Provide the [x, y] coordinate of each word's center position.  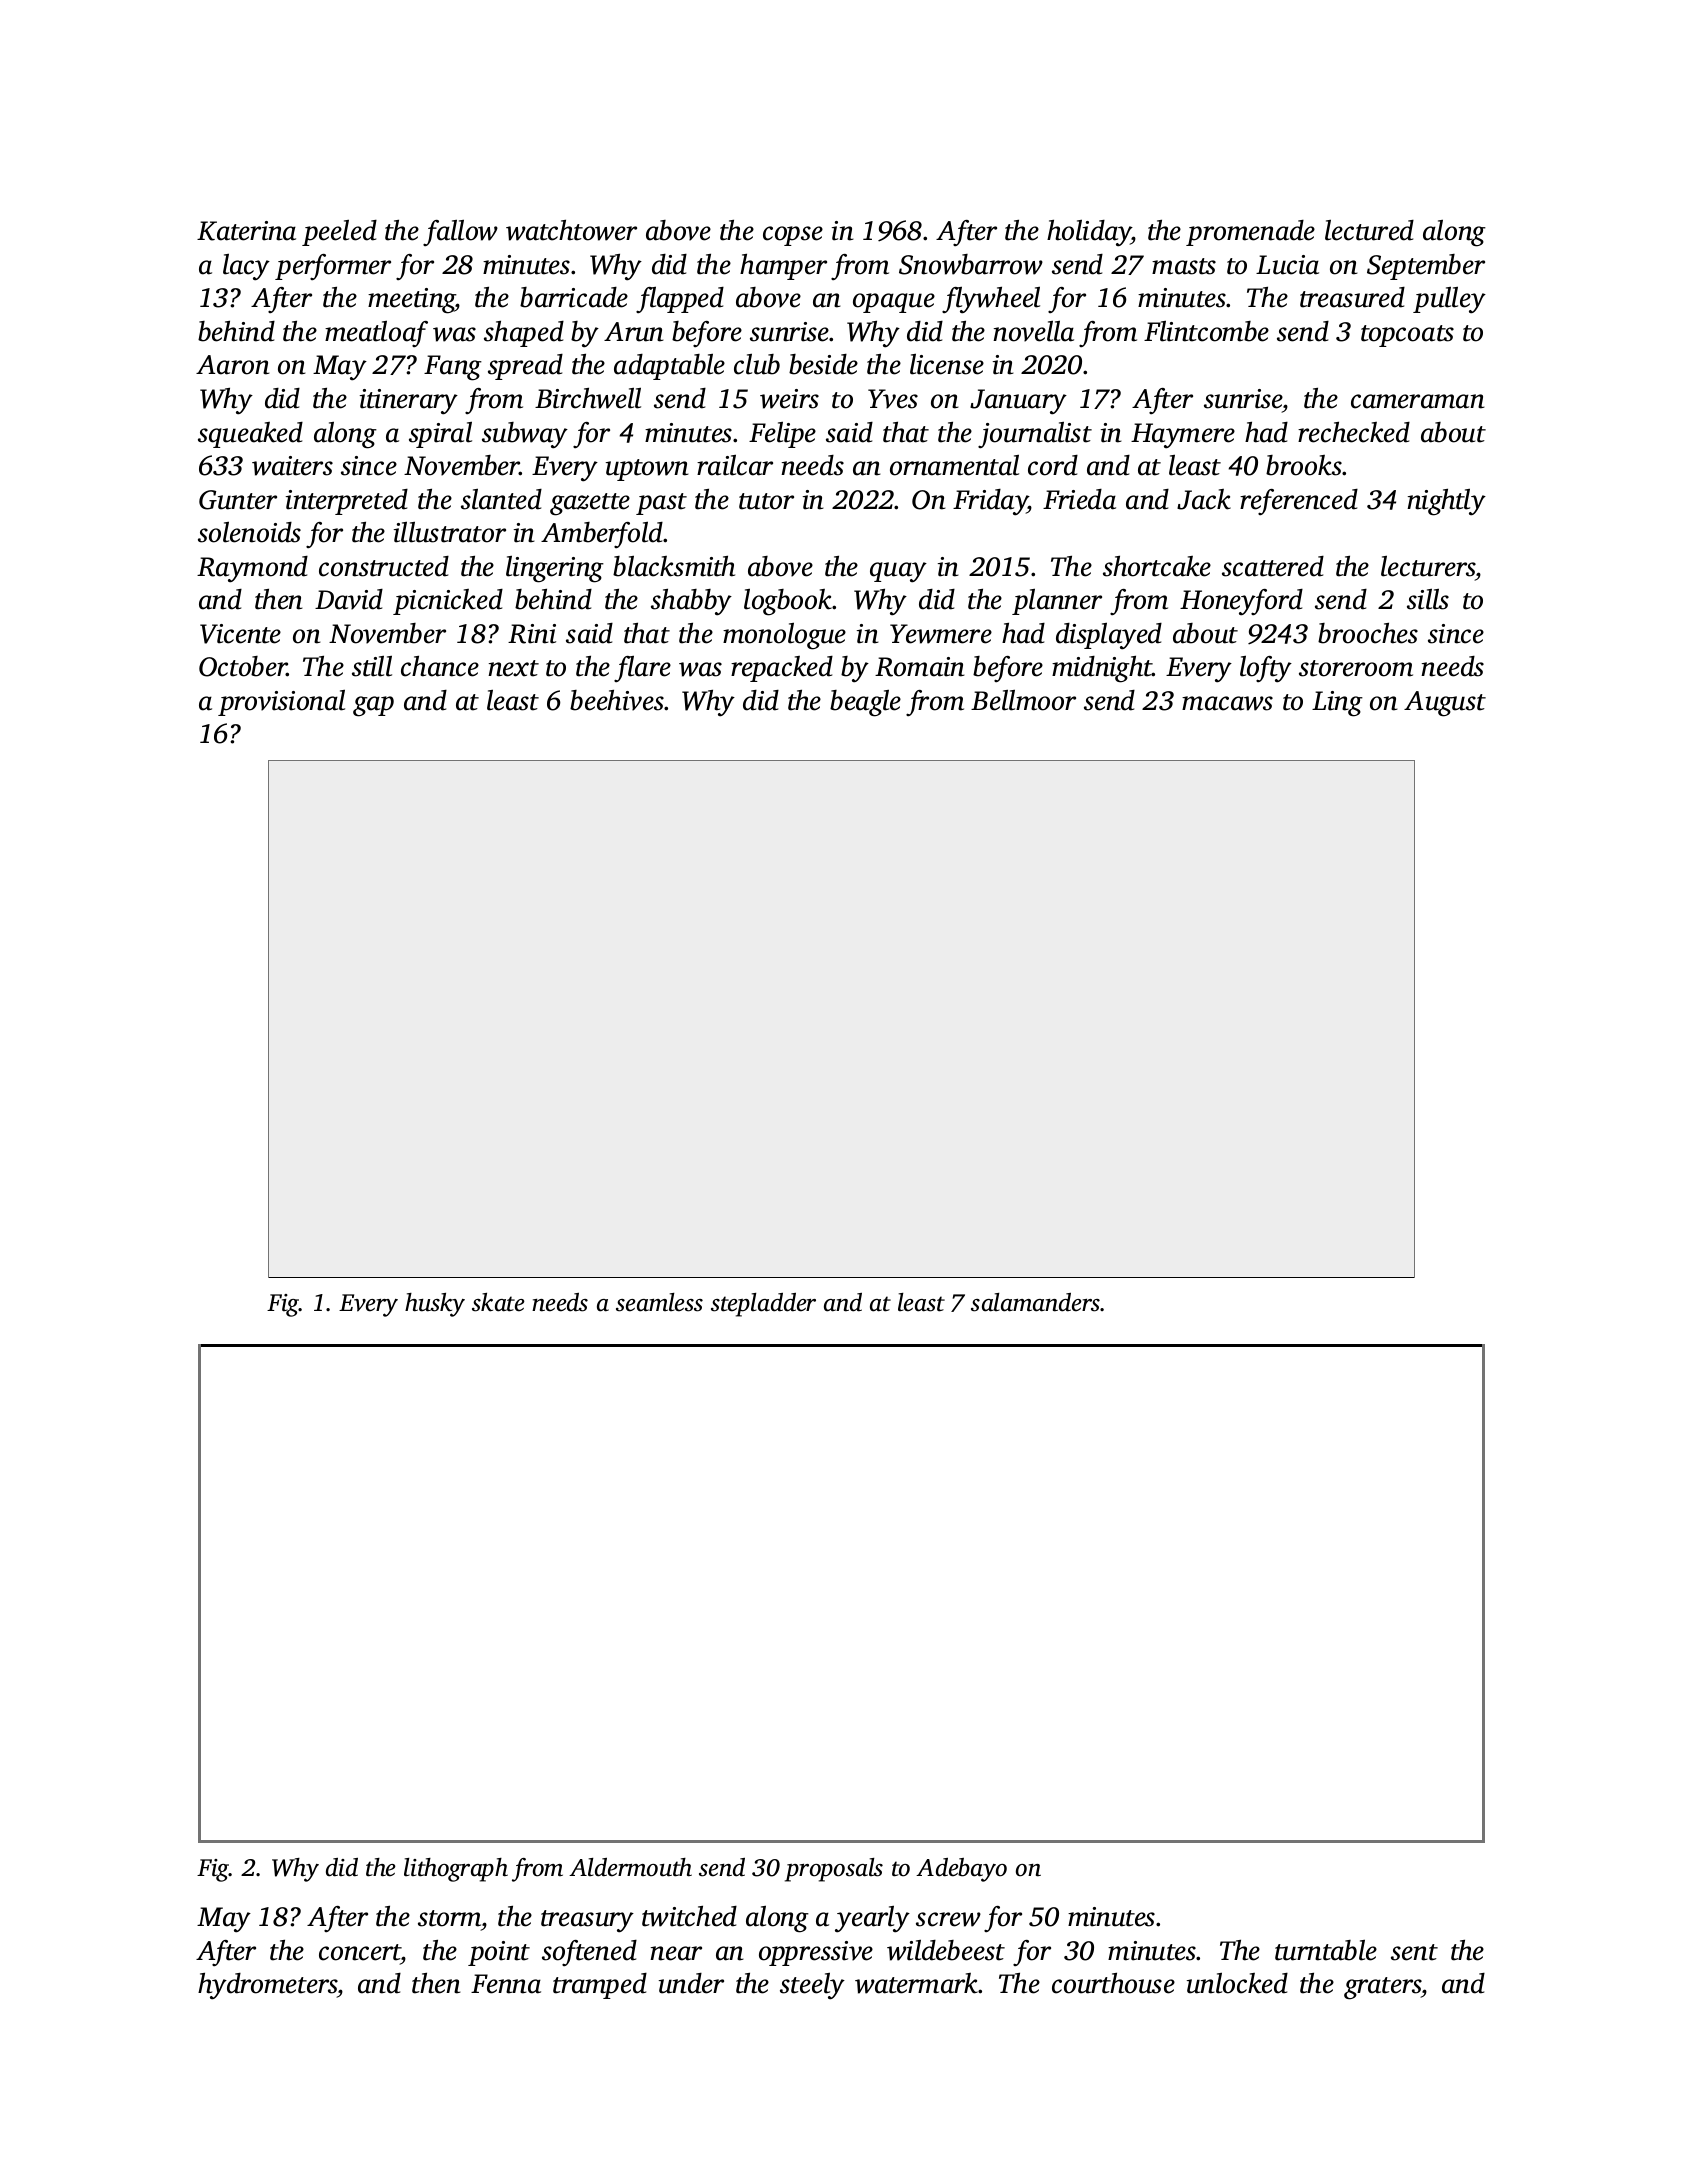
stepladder [763, 1305]
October [243, 666]
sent [1414, 1952]
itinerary [409, 402]
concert [360, 1952]
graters [1382, 1988]
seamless [659, 1302]
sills [1428, 599]
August [1445, 704]
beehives [617, 700]
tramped [600, 1986]
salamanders [1036, 1302]
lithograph [456, 1870]
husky [435, 1305]
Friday [990, 502]
